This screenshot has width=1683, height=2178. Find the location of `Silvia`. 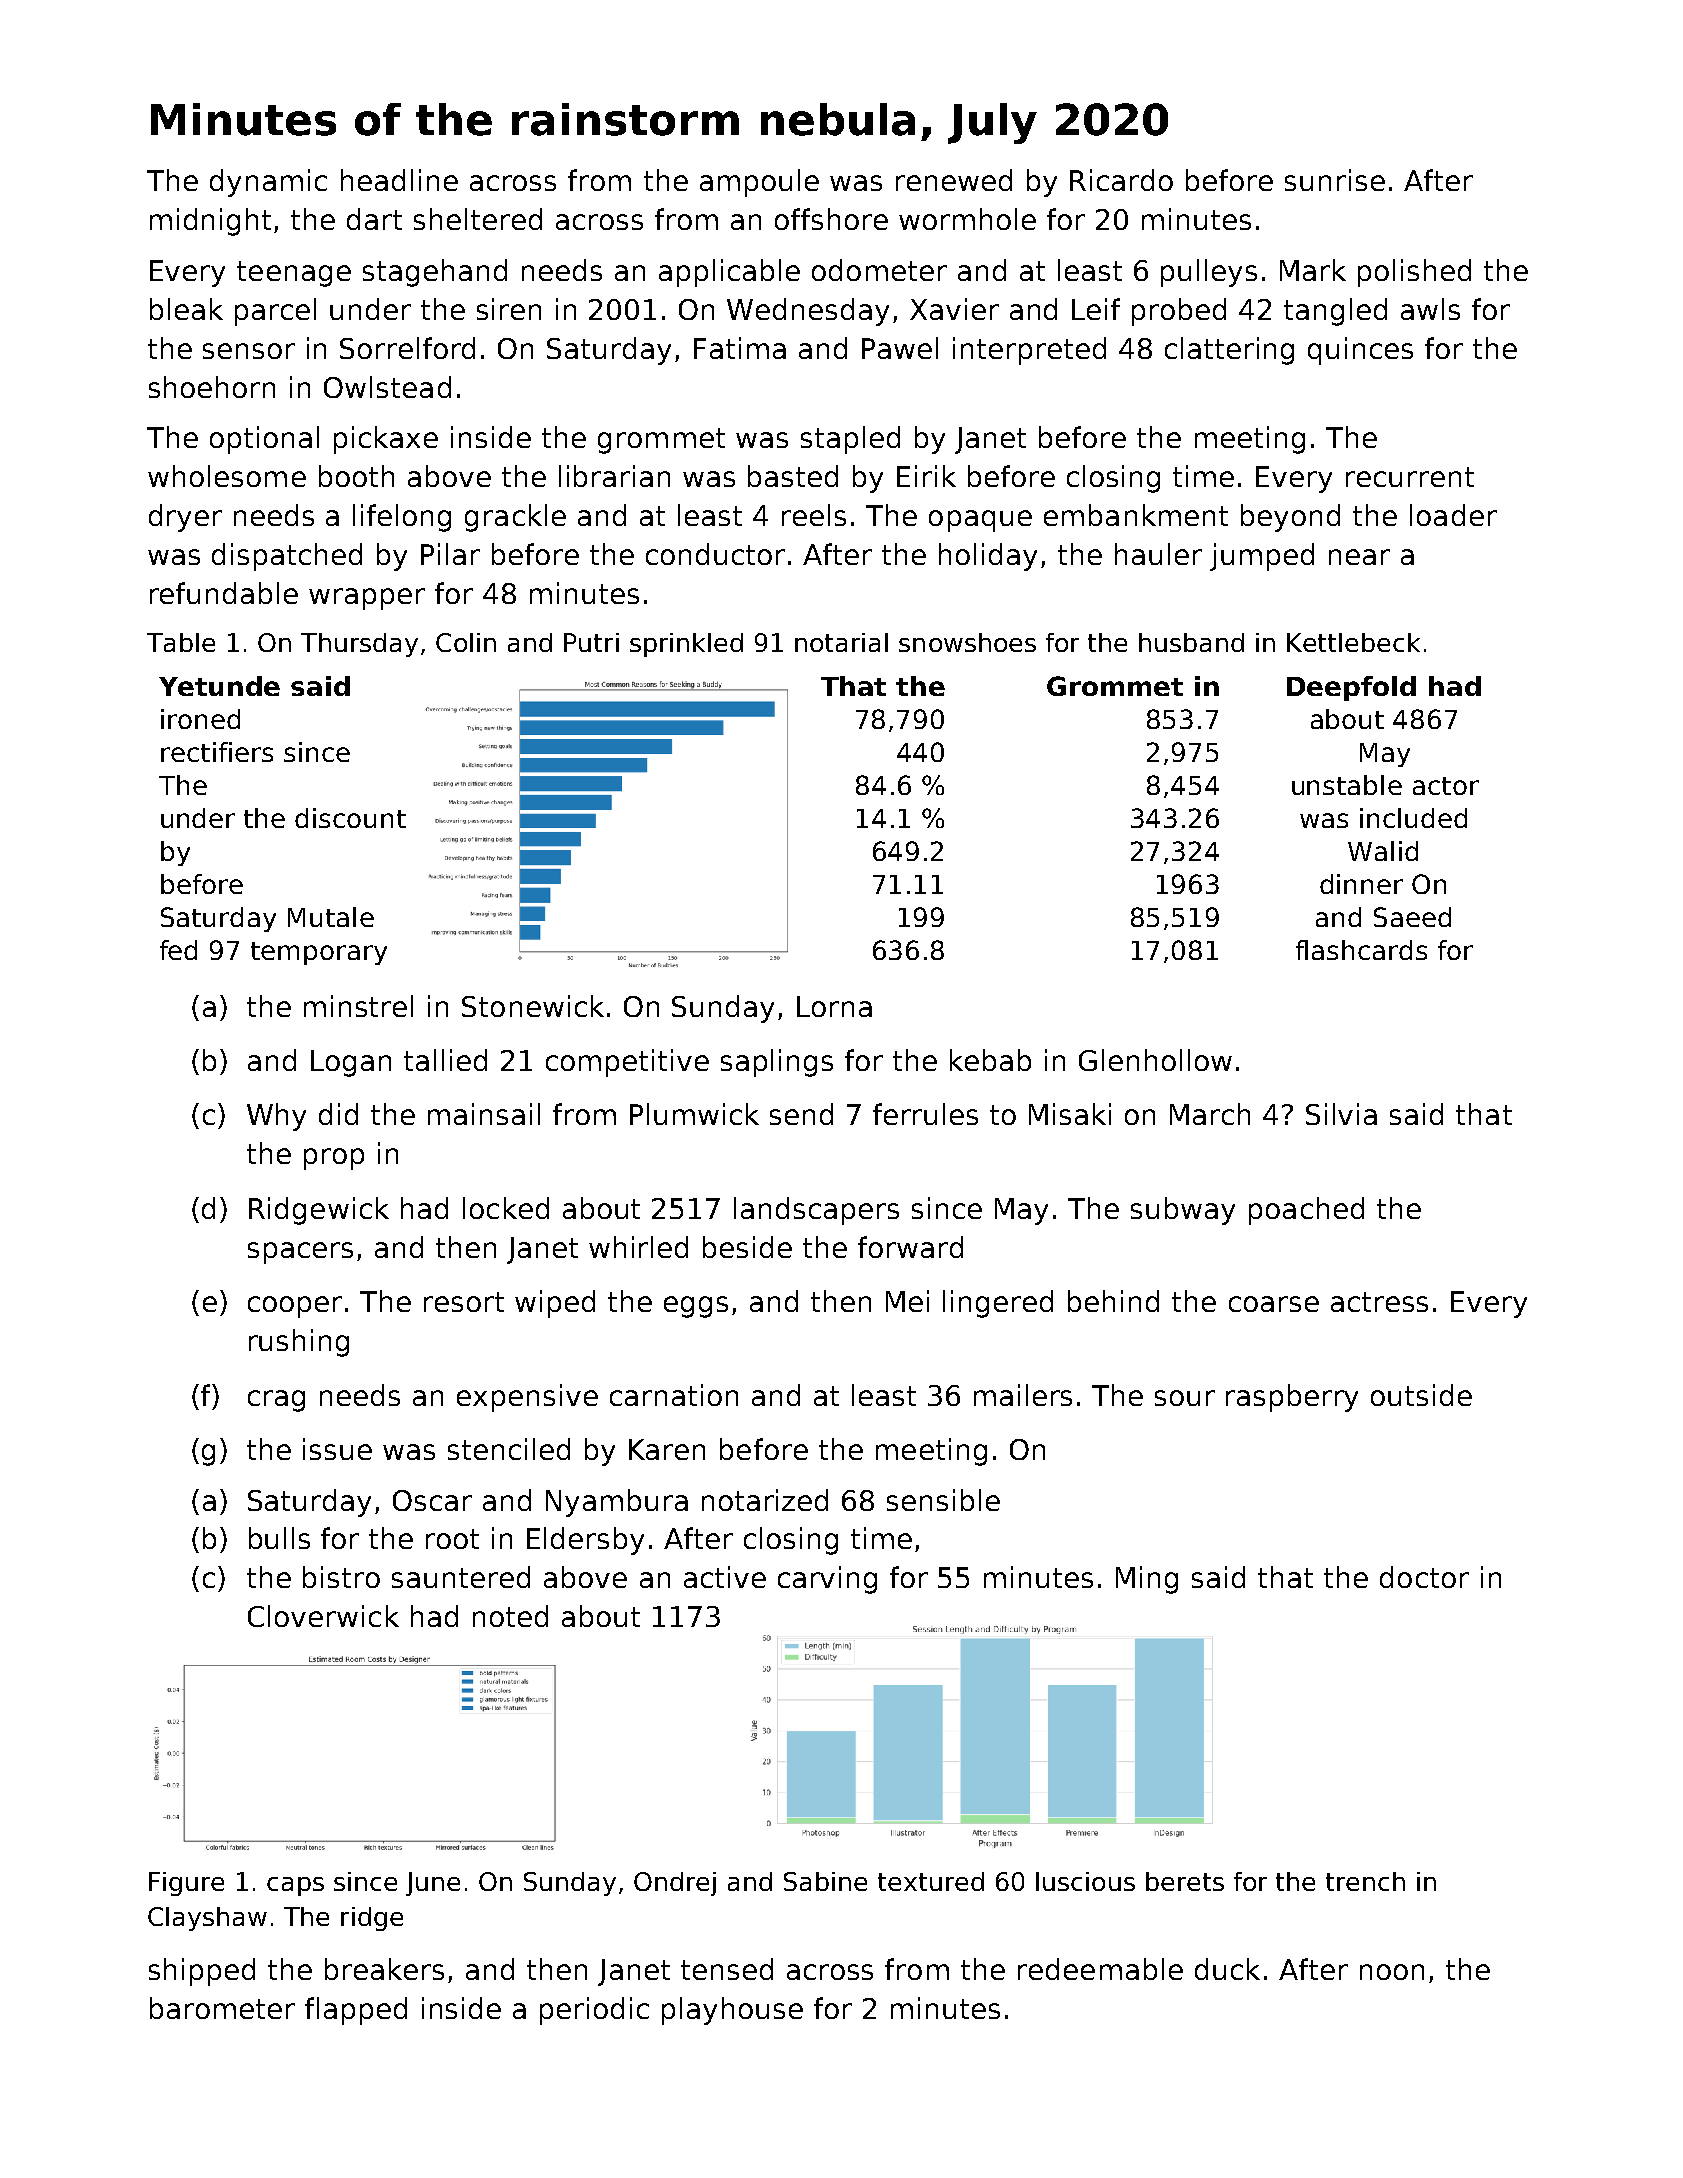

Silvia is located at coordinates (1341, 1114).
